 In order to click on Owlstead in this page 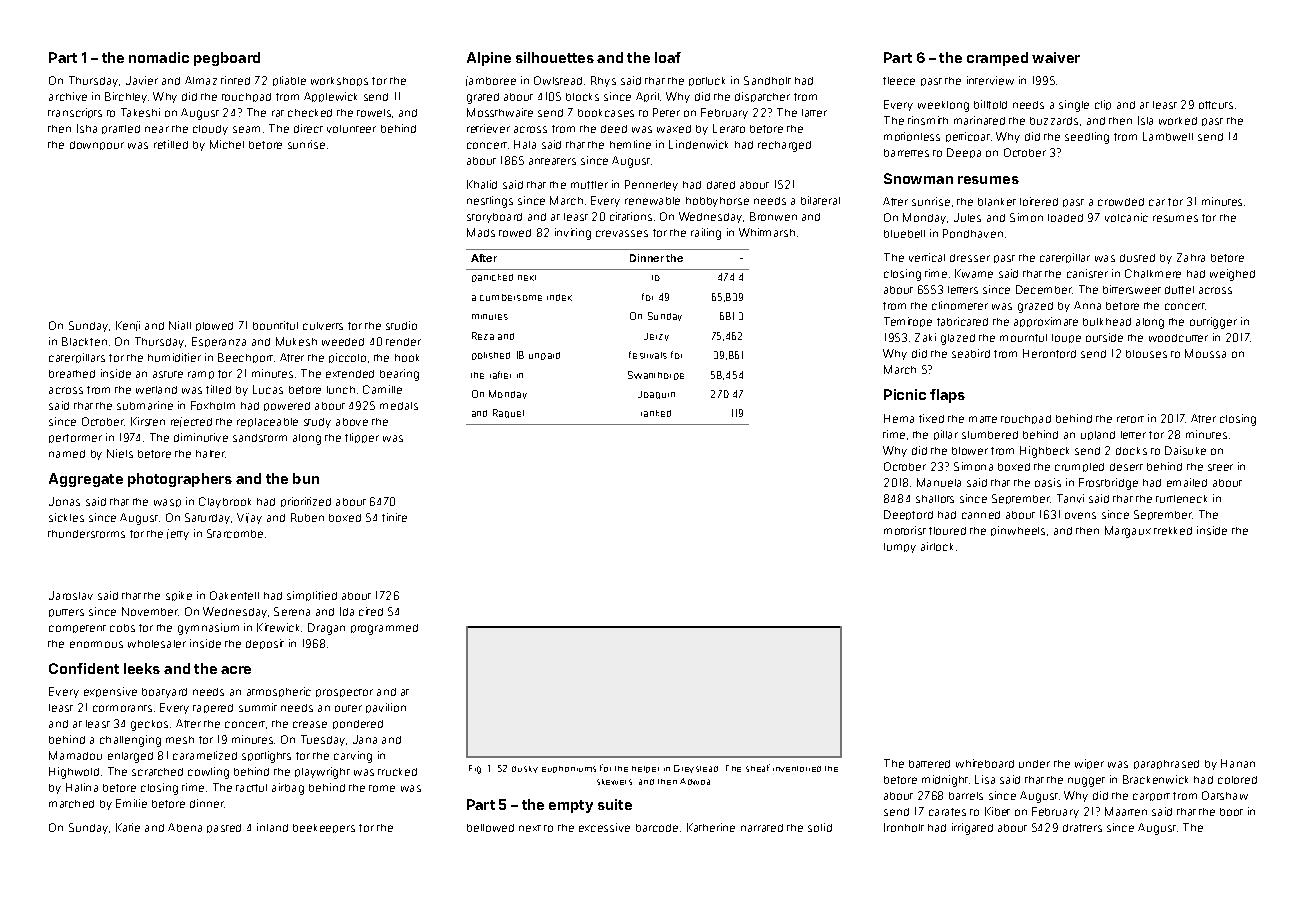, I will do `click(558, 80)`.
